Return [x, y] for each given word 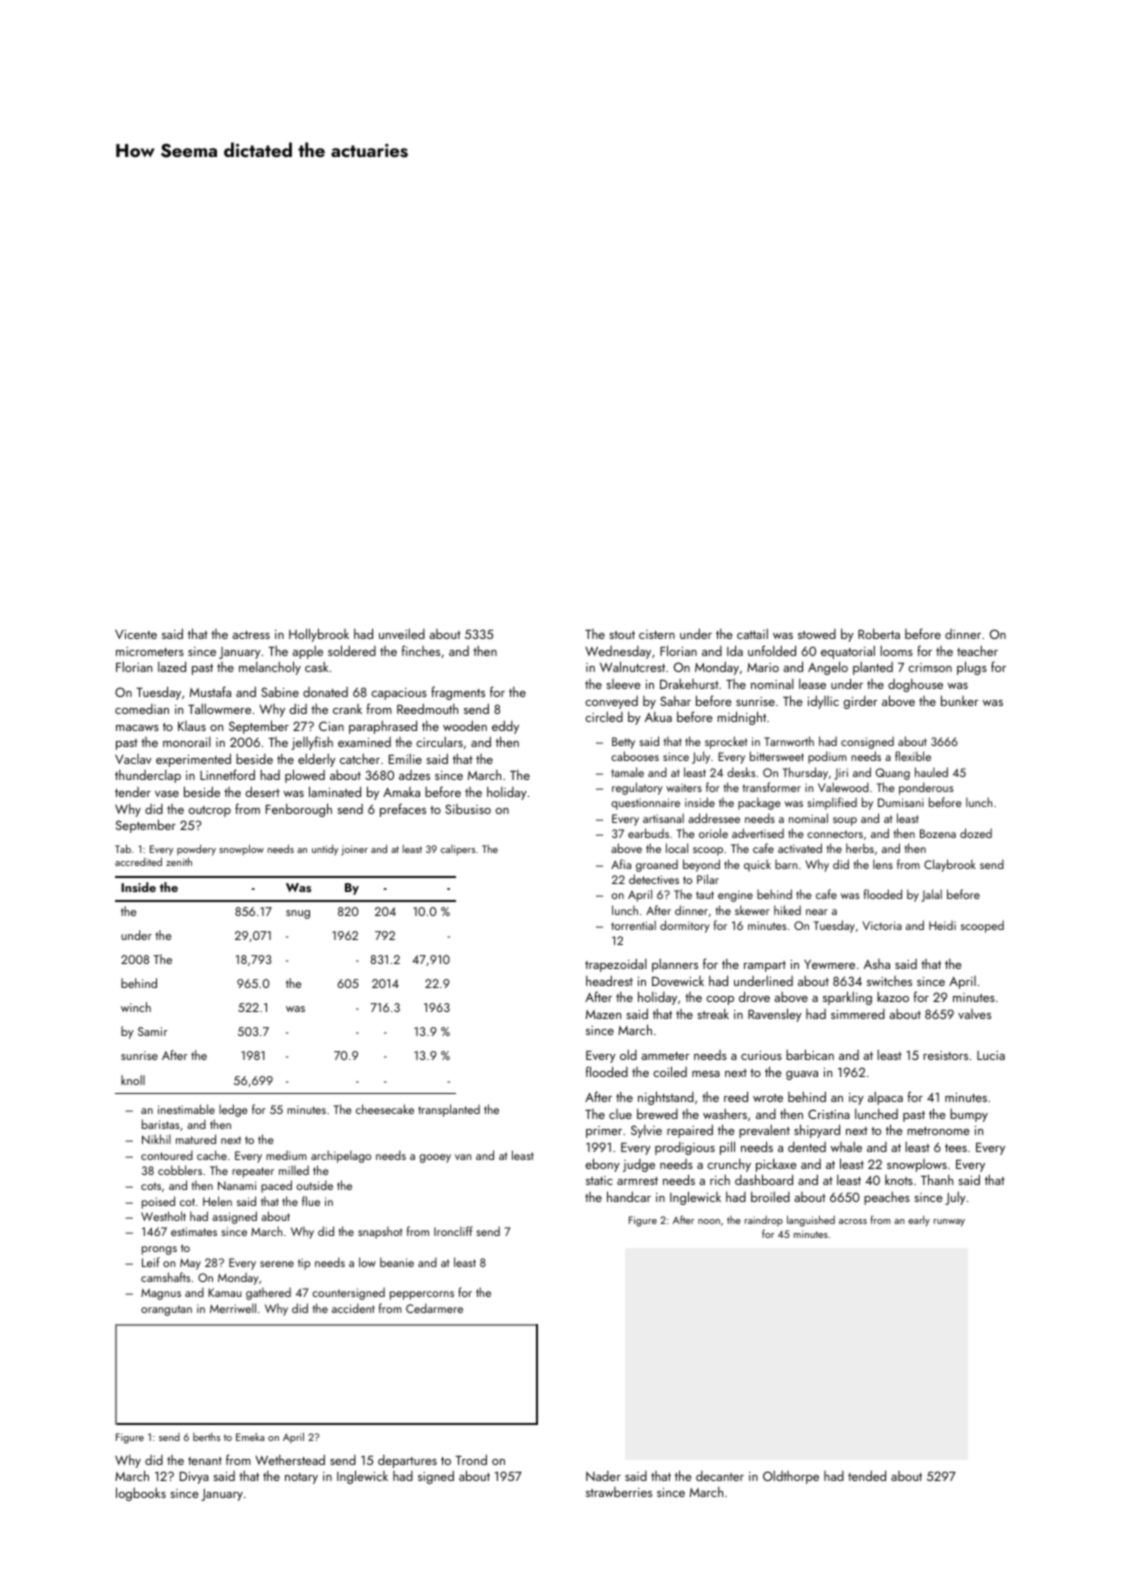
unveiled [402, 634]
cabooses [635, 756]
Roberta [879, 633]
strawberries [619, 1492]
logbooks [141, 1494]
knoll [133, 1080]
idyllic [823, 702]
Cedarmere [434, 1308]
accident [353, 1308]
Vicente [136, 634]
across [853, 1221]
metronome [938, 1131]
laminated [335, 791]
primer [604, 1132]
